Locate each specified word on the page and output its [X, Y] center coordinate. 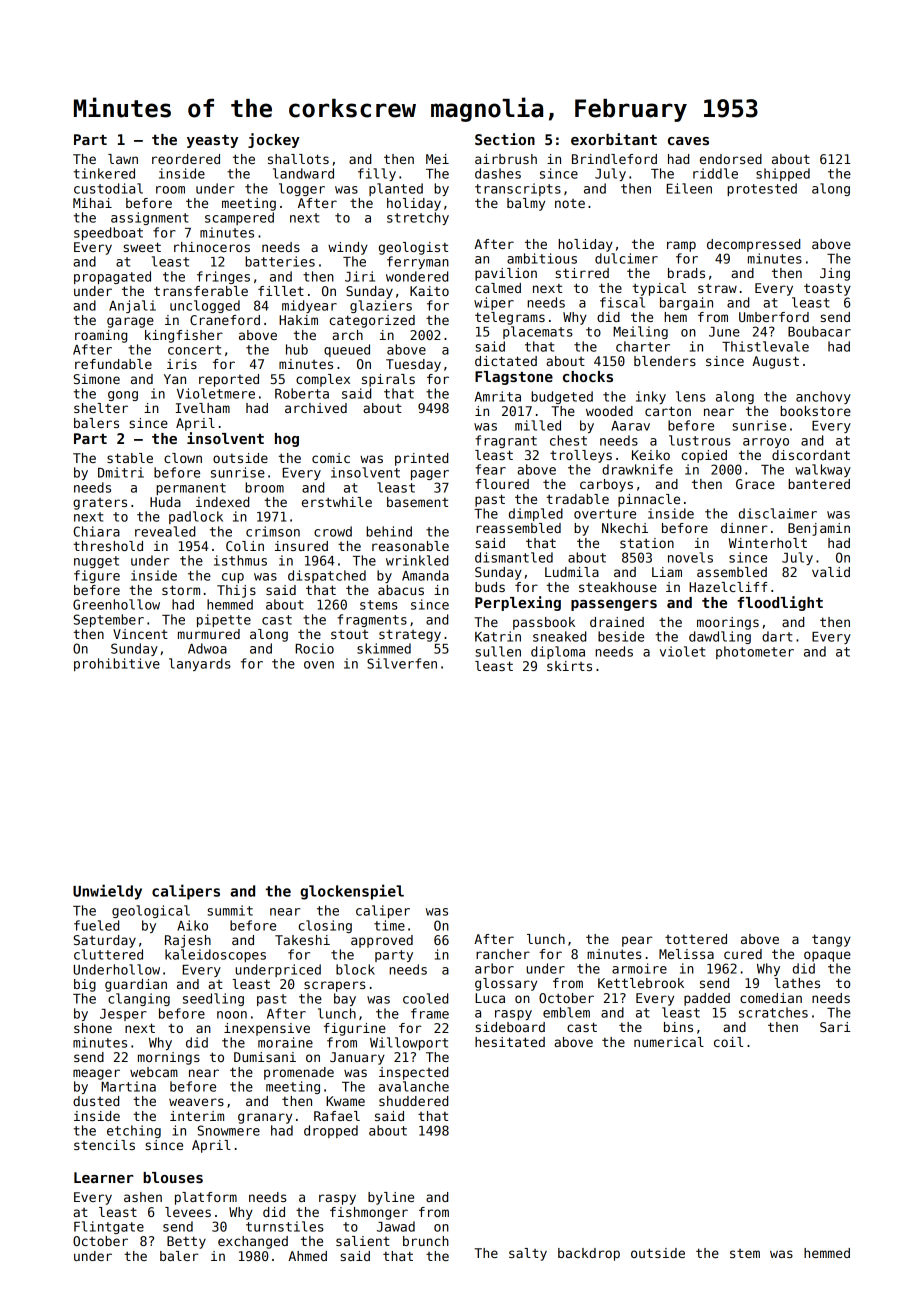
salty [528, 1254]
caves [688, 141]
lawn [123, 159]
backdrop [589, 1254]
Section [505, 139]
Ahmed [307, 1256]
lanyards [200, 664]
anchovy [823, 397]
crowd [333, 531]
